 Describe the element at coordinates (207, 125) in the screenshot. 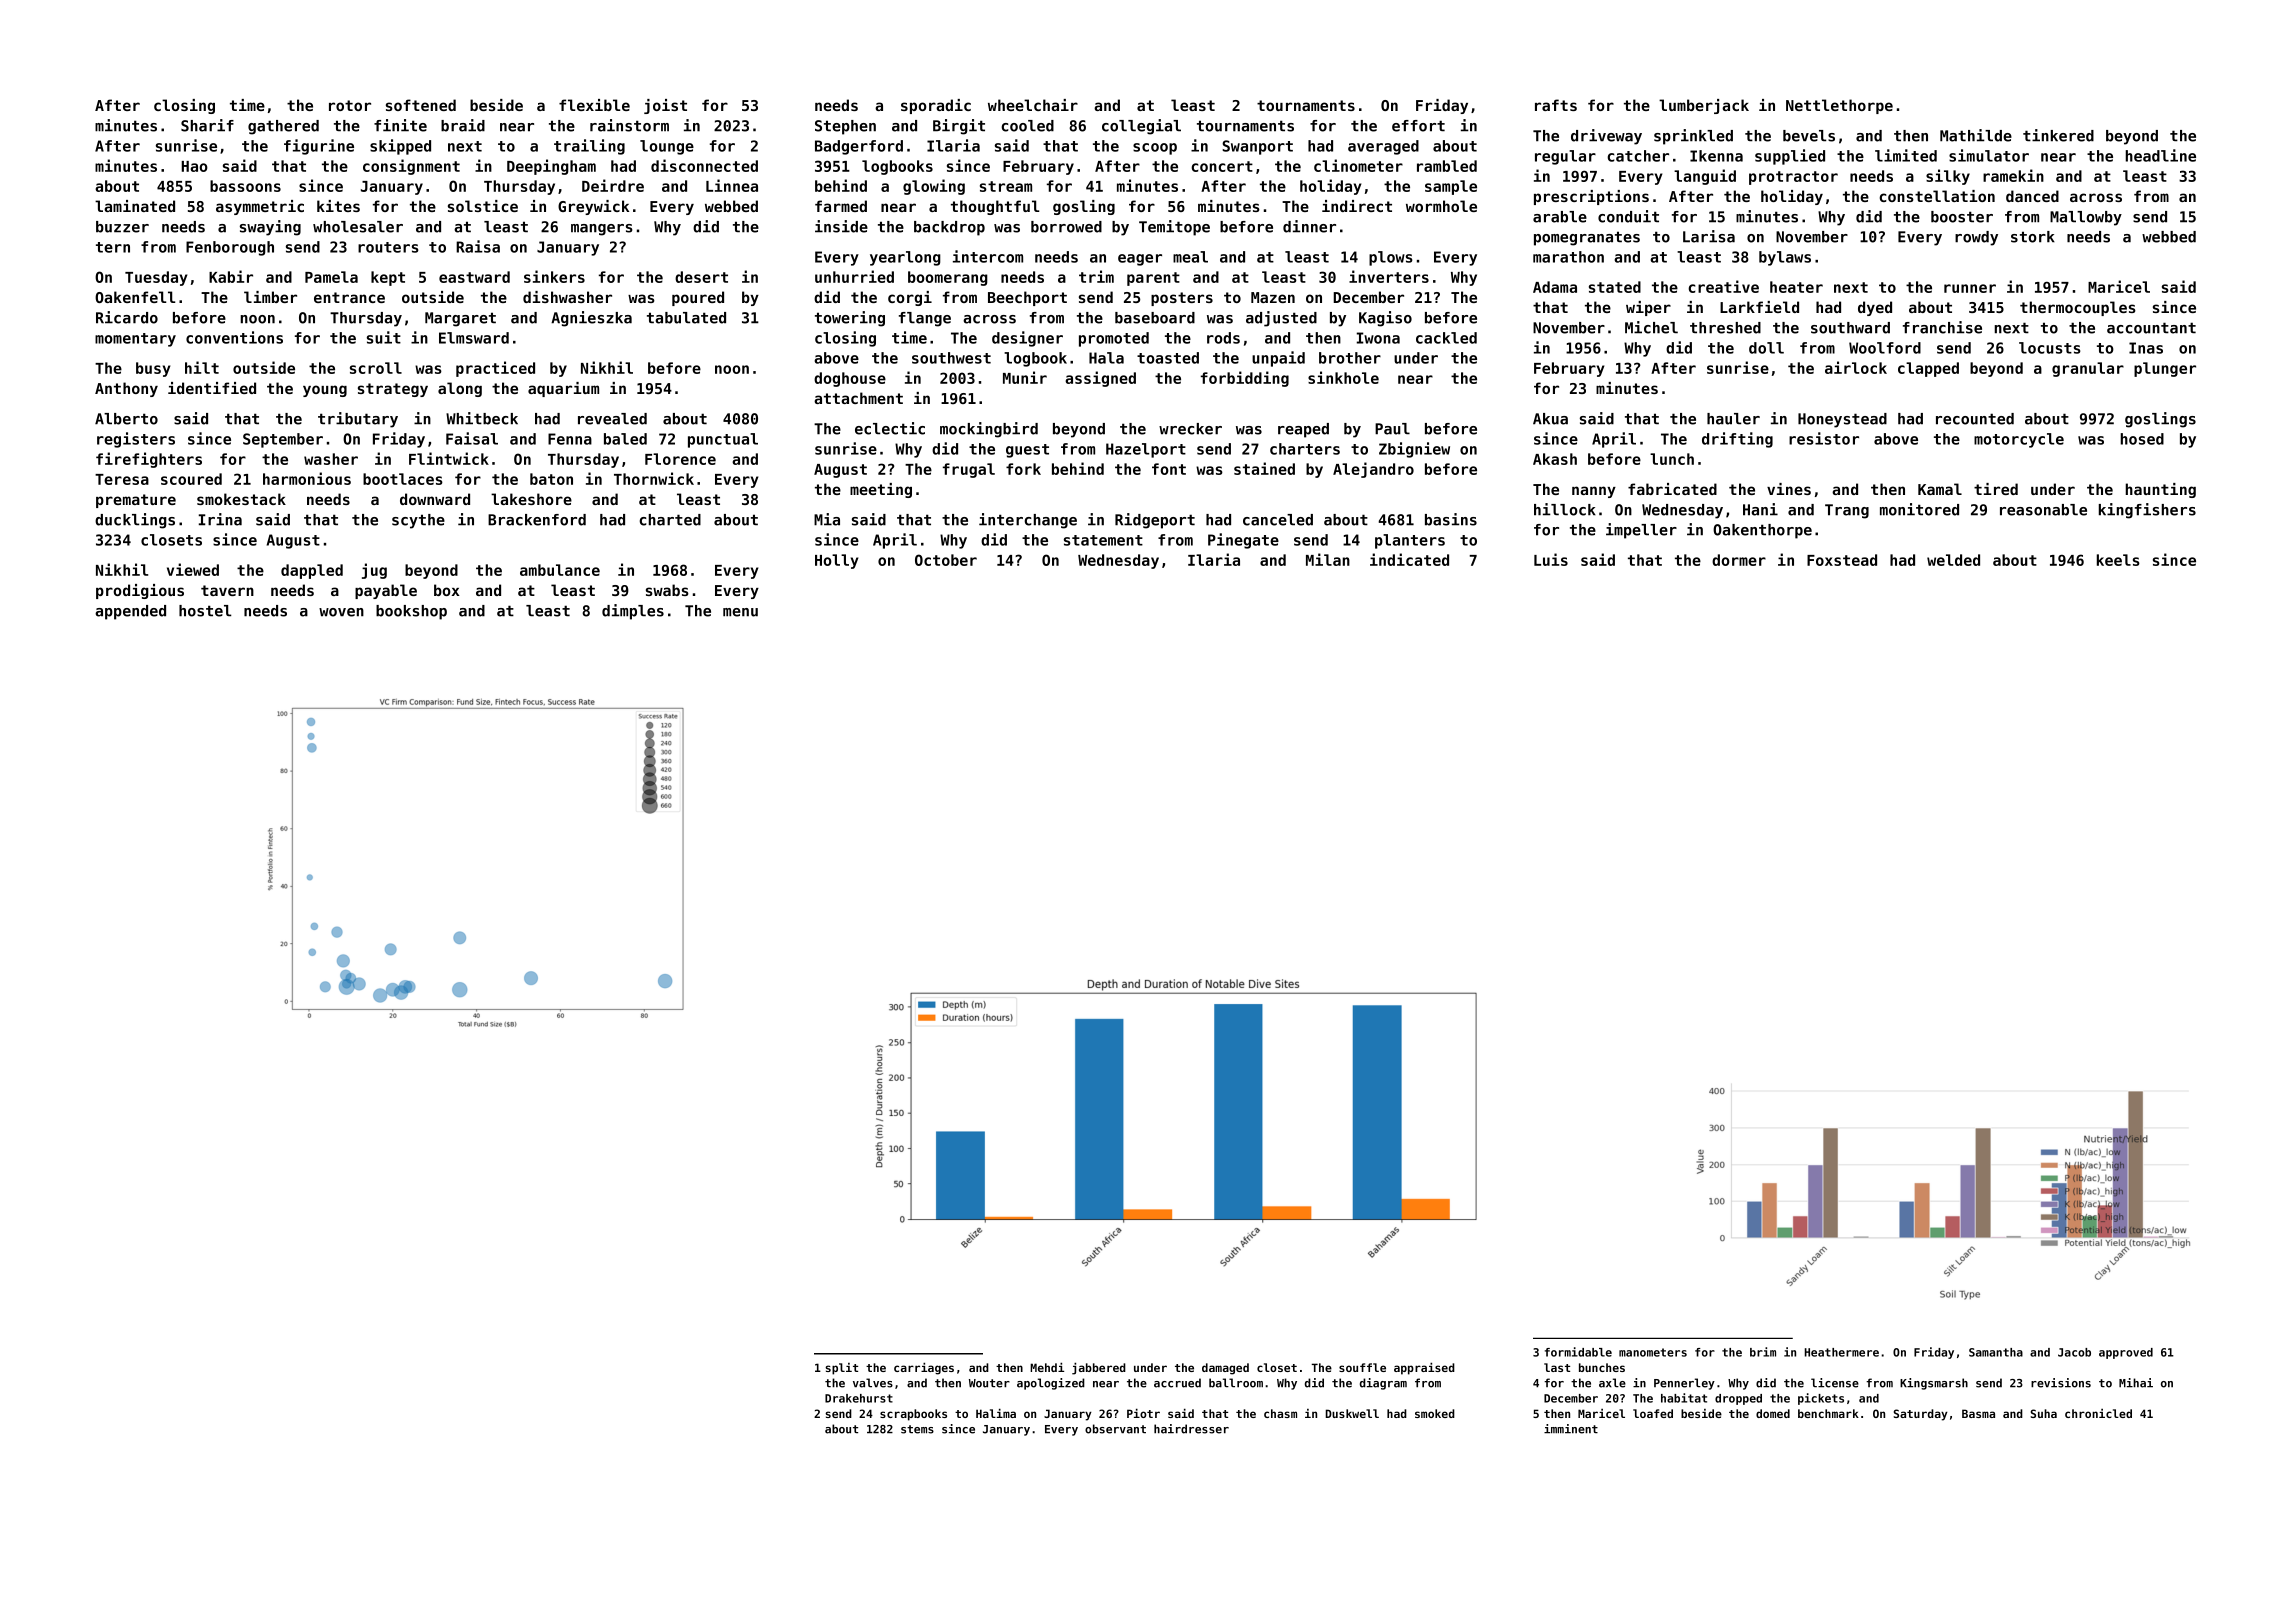

I see `Sharif` at that location.
